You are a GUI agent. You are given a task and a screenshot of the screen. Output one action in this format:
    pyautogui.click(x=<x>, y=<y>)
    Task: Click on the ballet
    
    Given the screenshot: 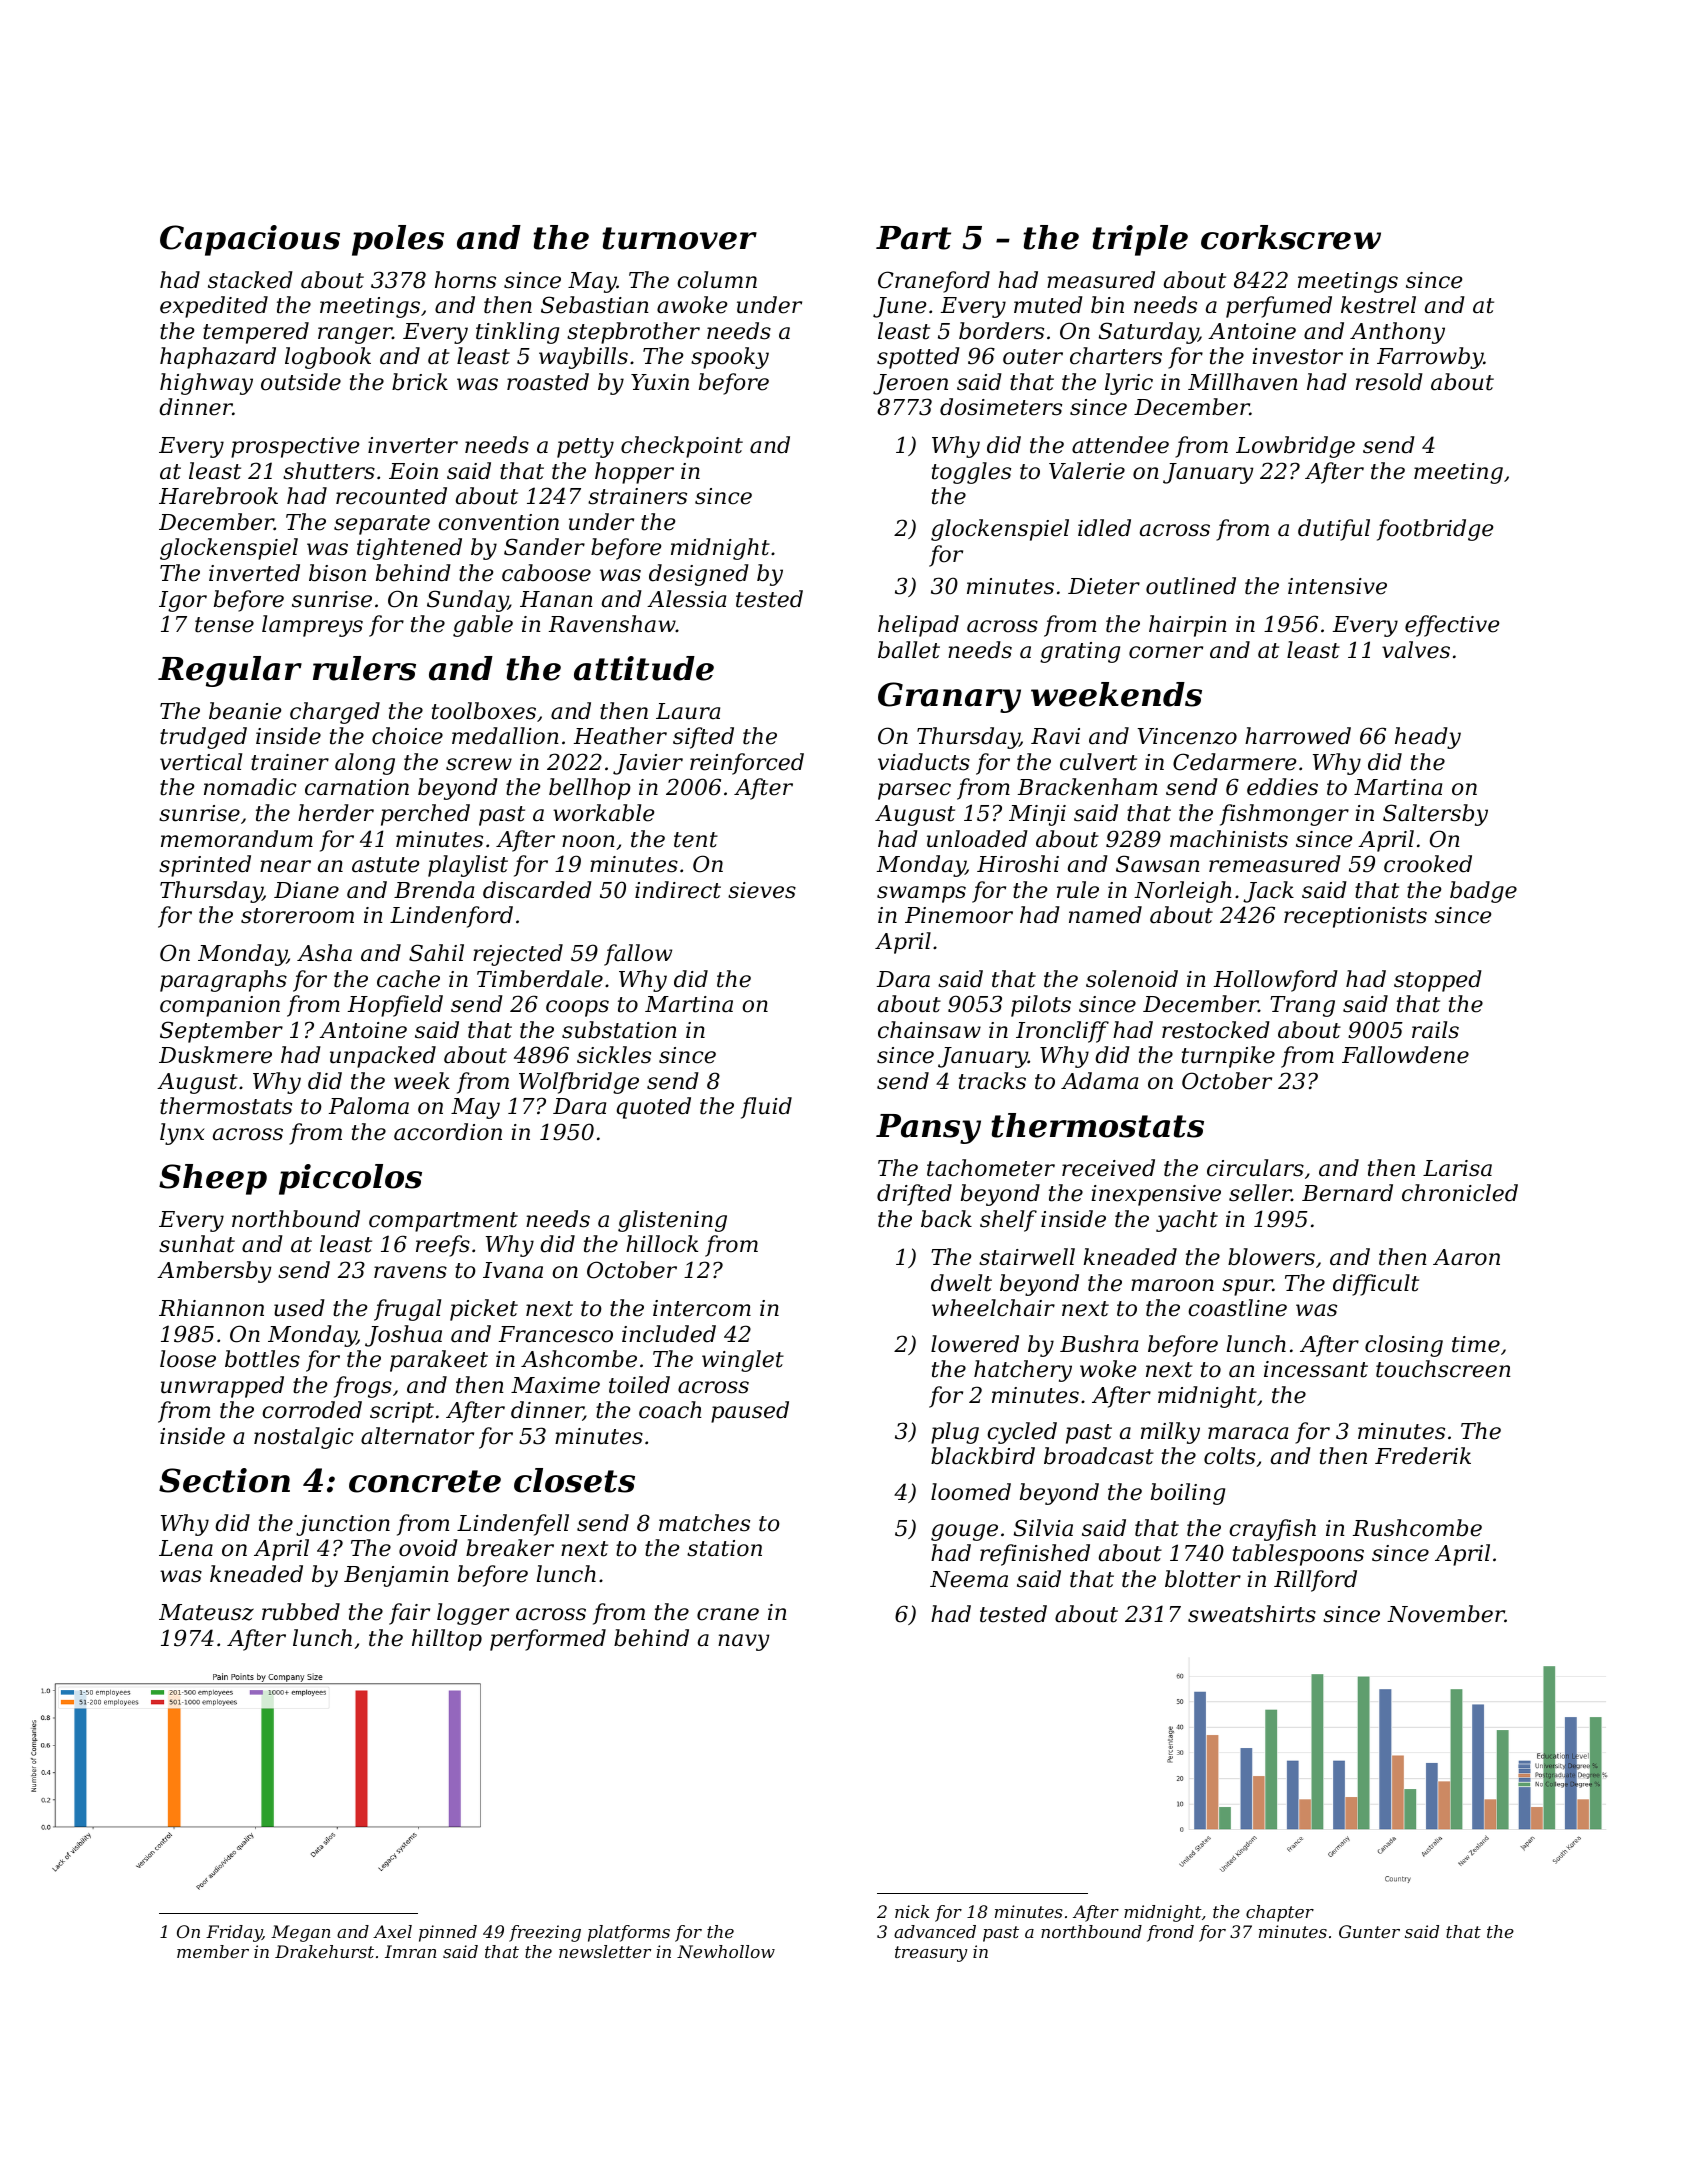 What is the action you would take?
    pyautogui.click(x=909, y=650)
